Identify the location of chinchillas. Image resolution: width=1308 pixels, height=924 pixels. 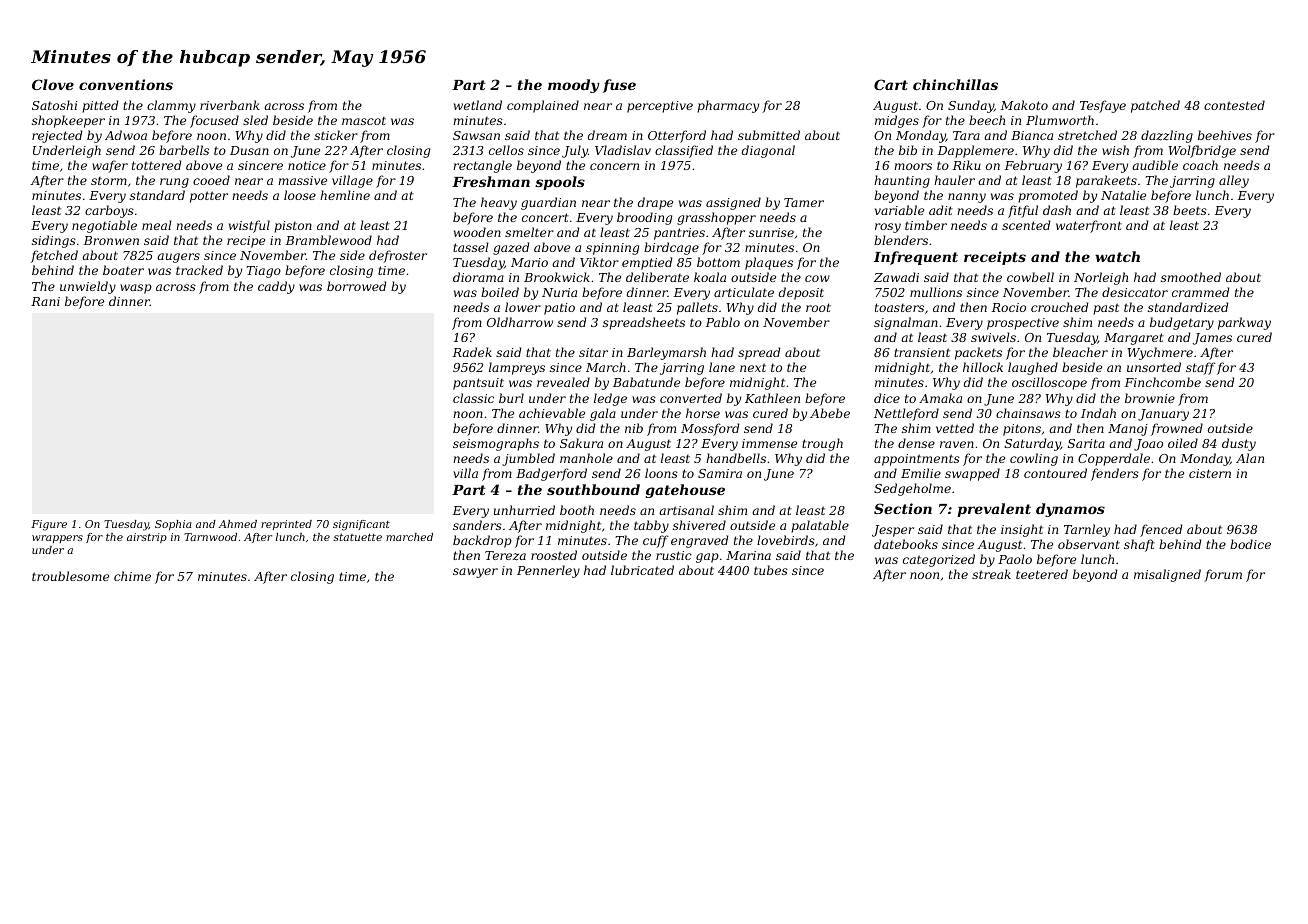
(955, 84).
